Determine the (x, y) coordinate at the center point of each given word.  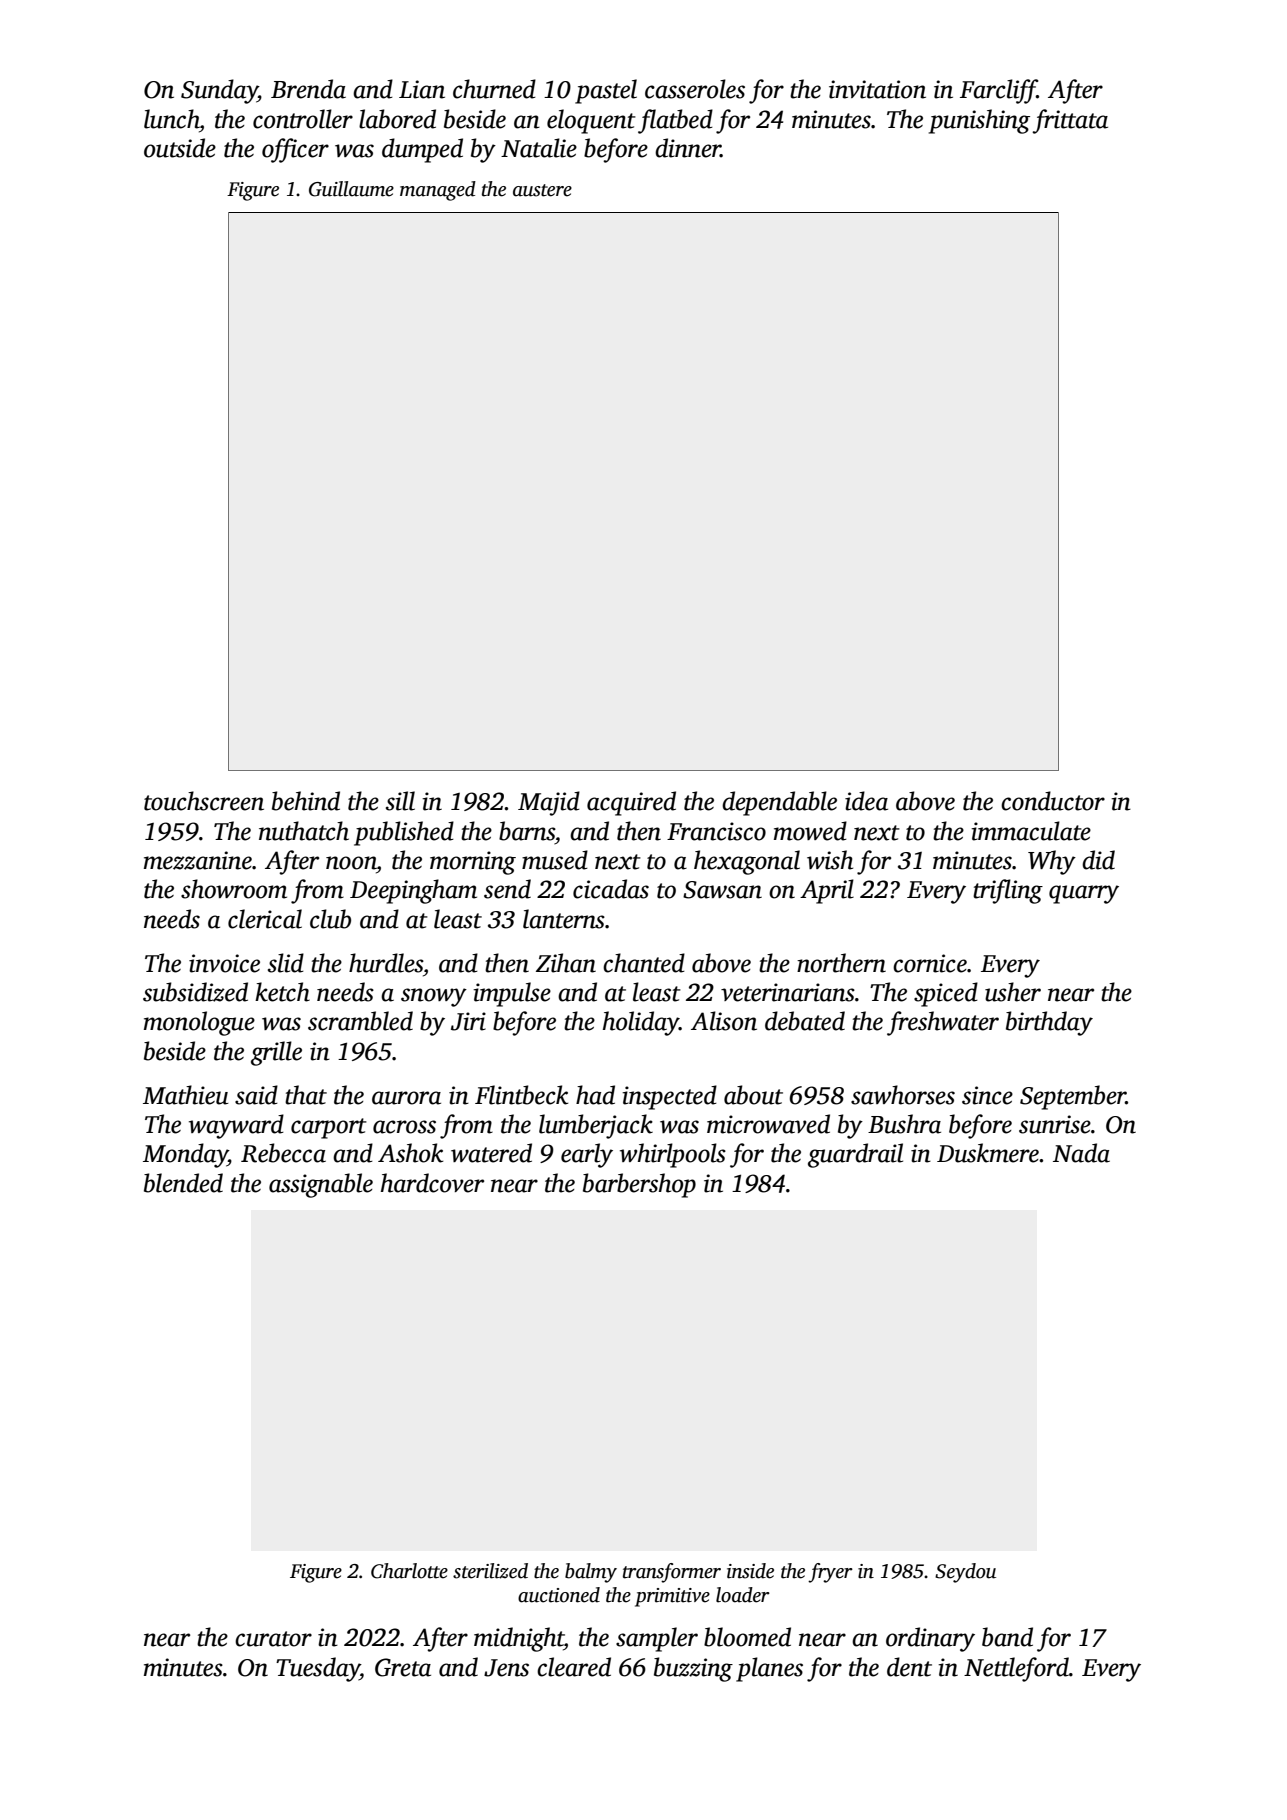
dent (909, 1667)
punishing (979, 121)
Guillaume (351, 189)
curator (273, 1639)
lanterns (564, 919)
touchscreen (204, 801)
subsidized (195, 992)
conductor (1053, 801)
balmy (591, 1573)
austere (542, 190)
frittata (1070, 121)
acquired (631, 803)
